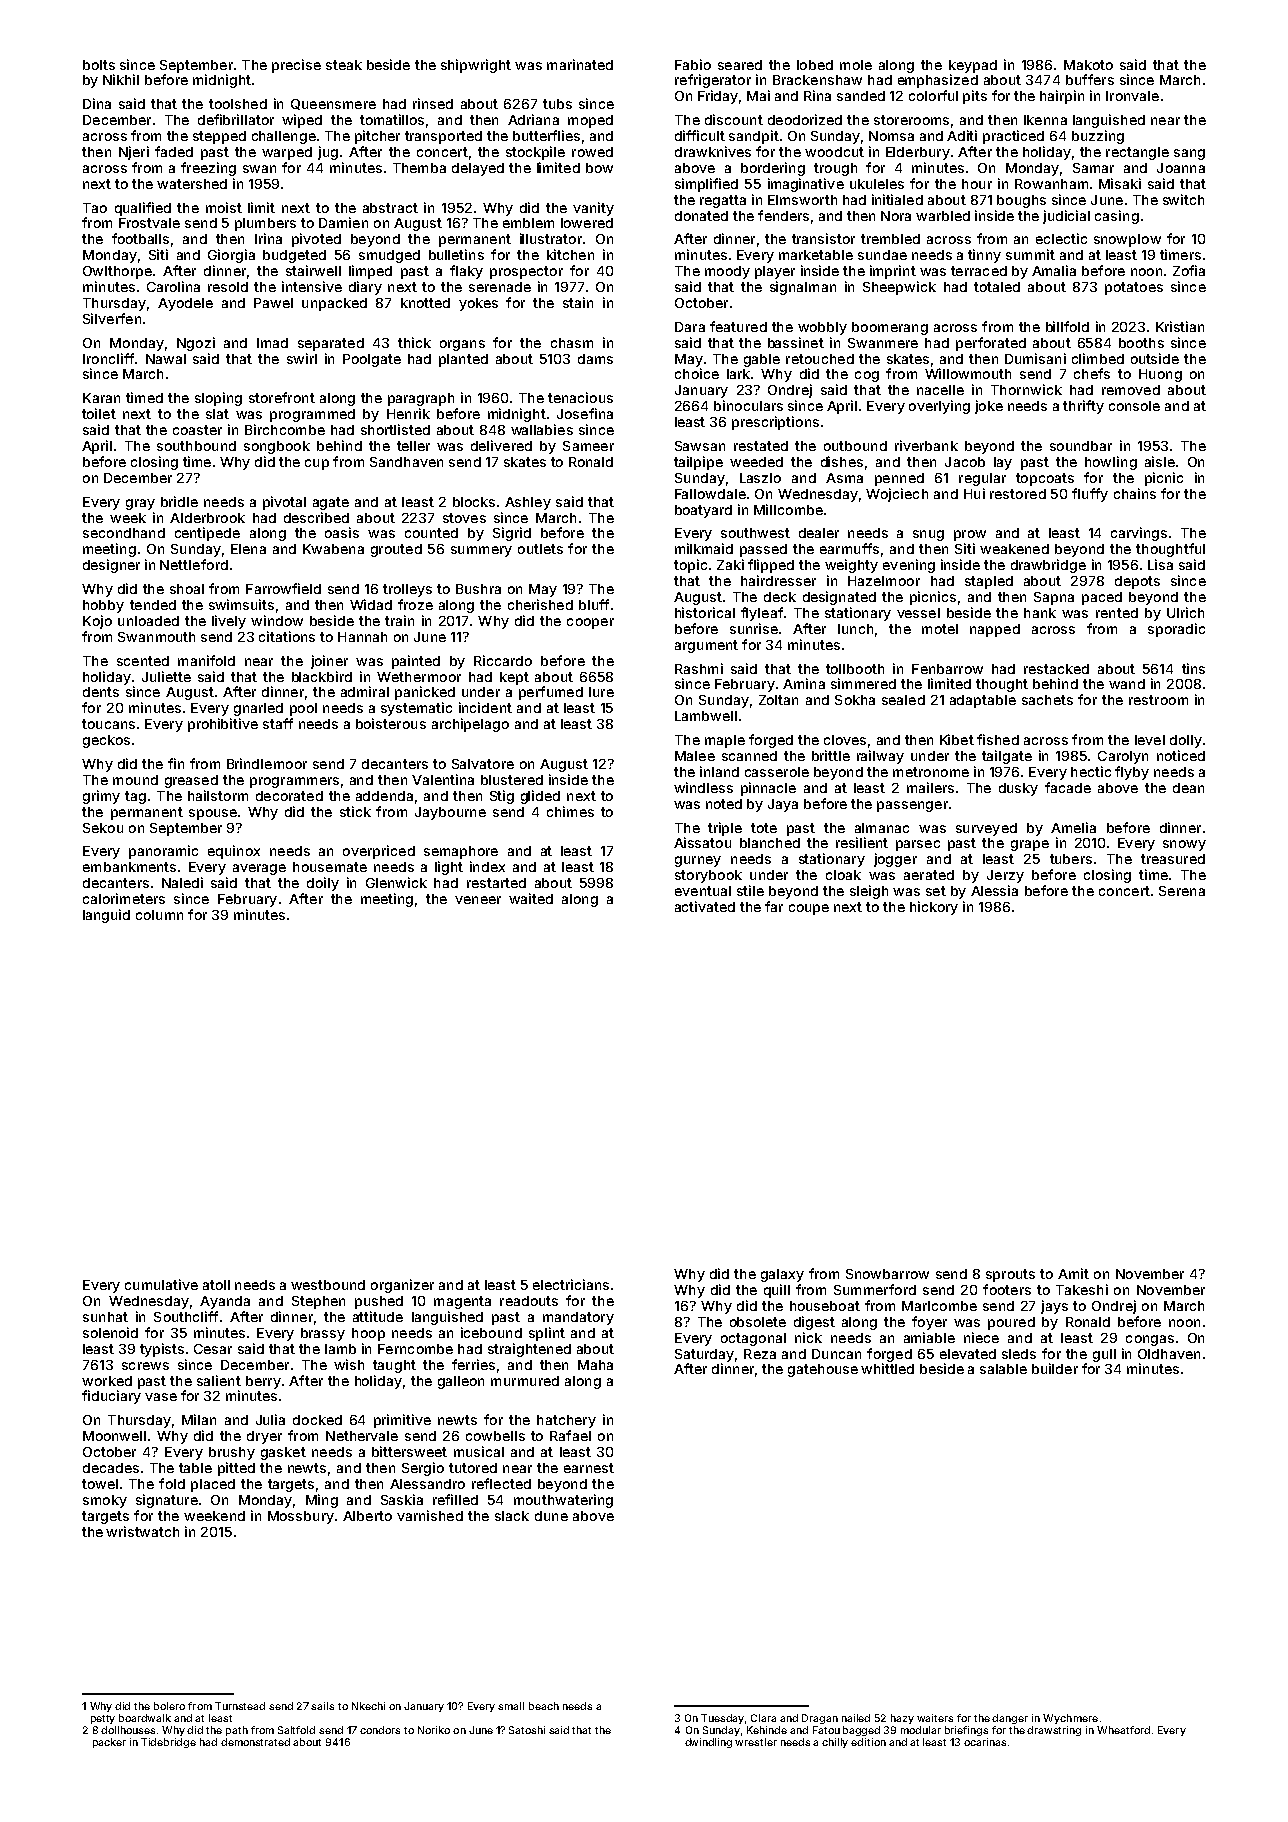 The height and width of the image is (1822, 1288). What do you see at coordinates (1010, 1719) in the image?
I see `danger` at bounding box center [1010, 1719].
